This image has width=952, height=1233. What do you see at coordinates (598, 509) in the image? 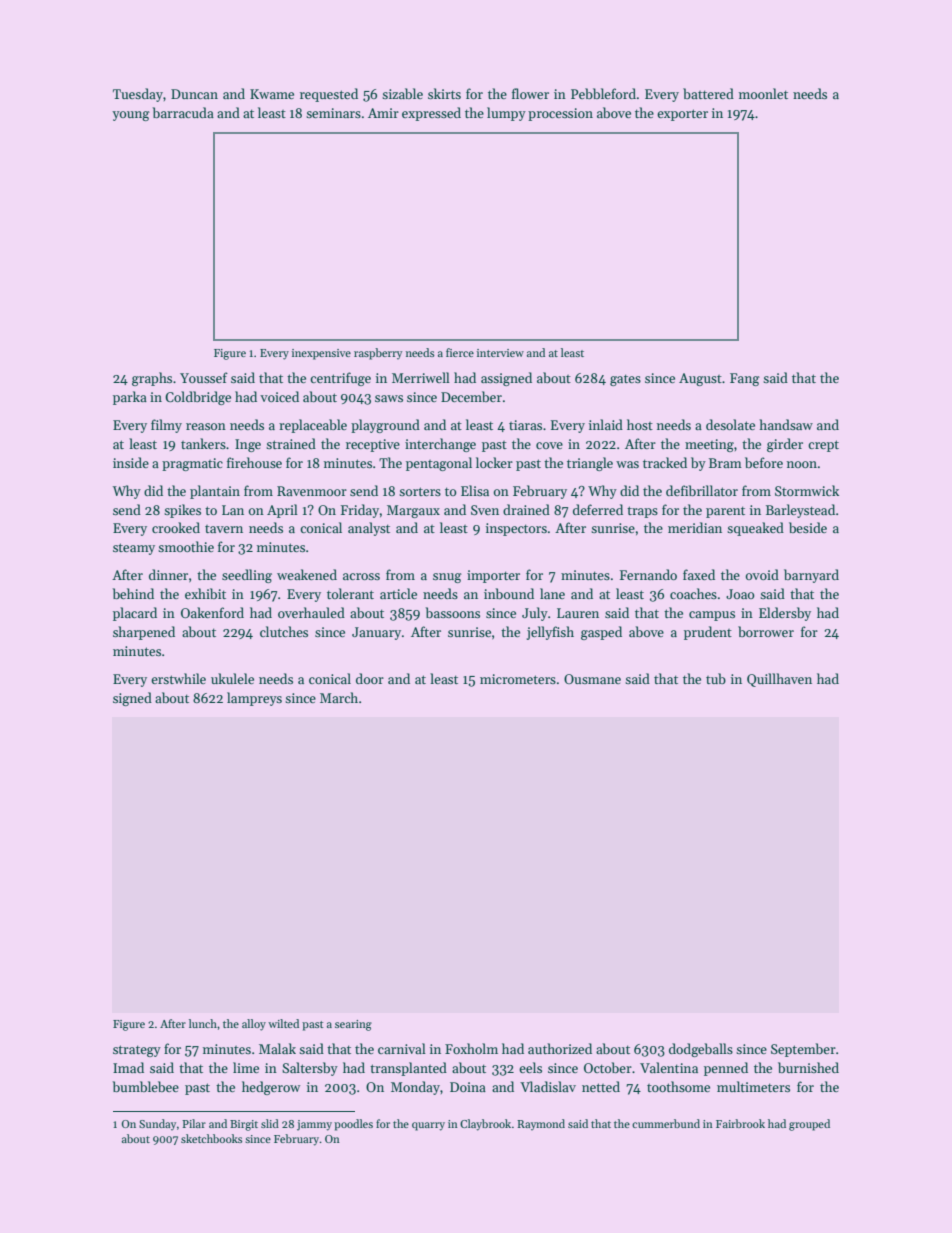
I see `deferred` at bounding box center [598, 509].
